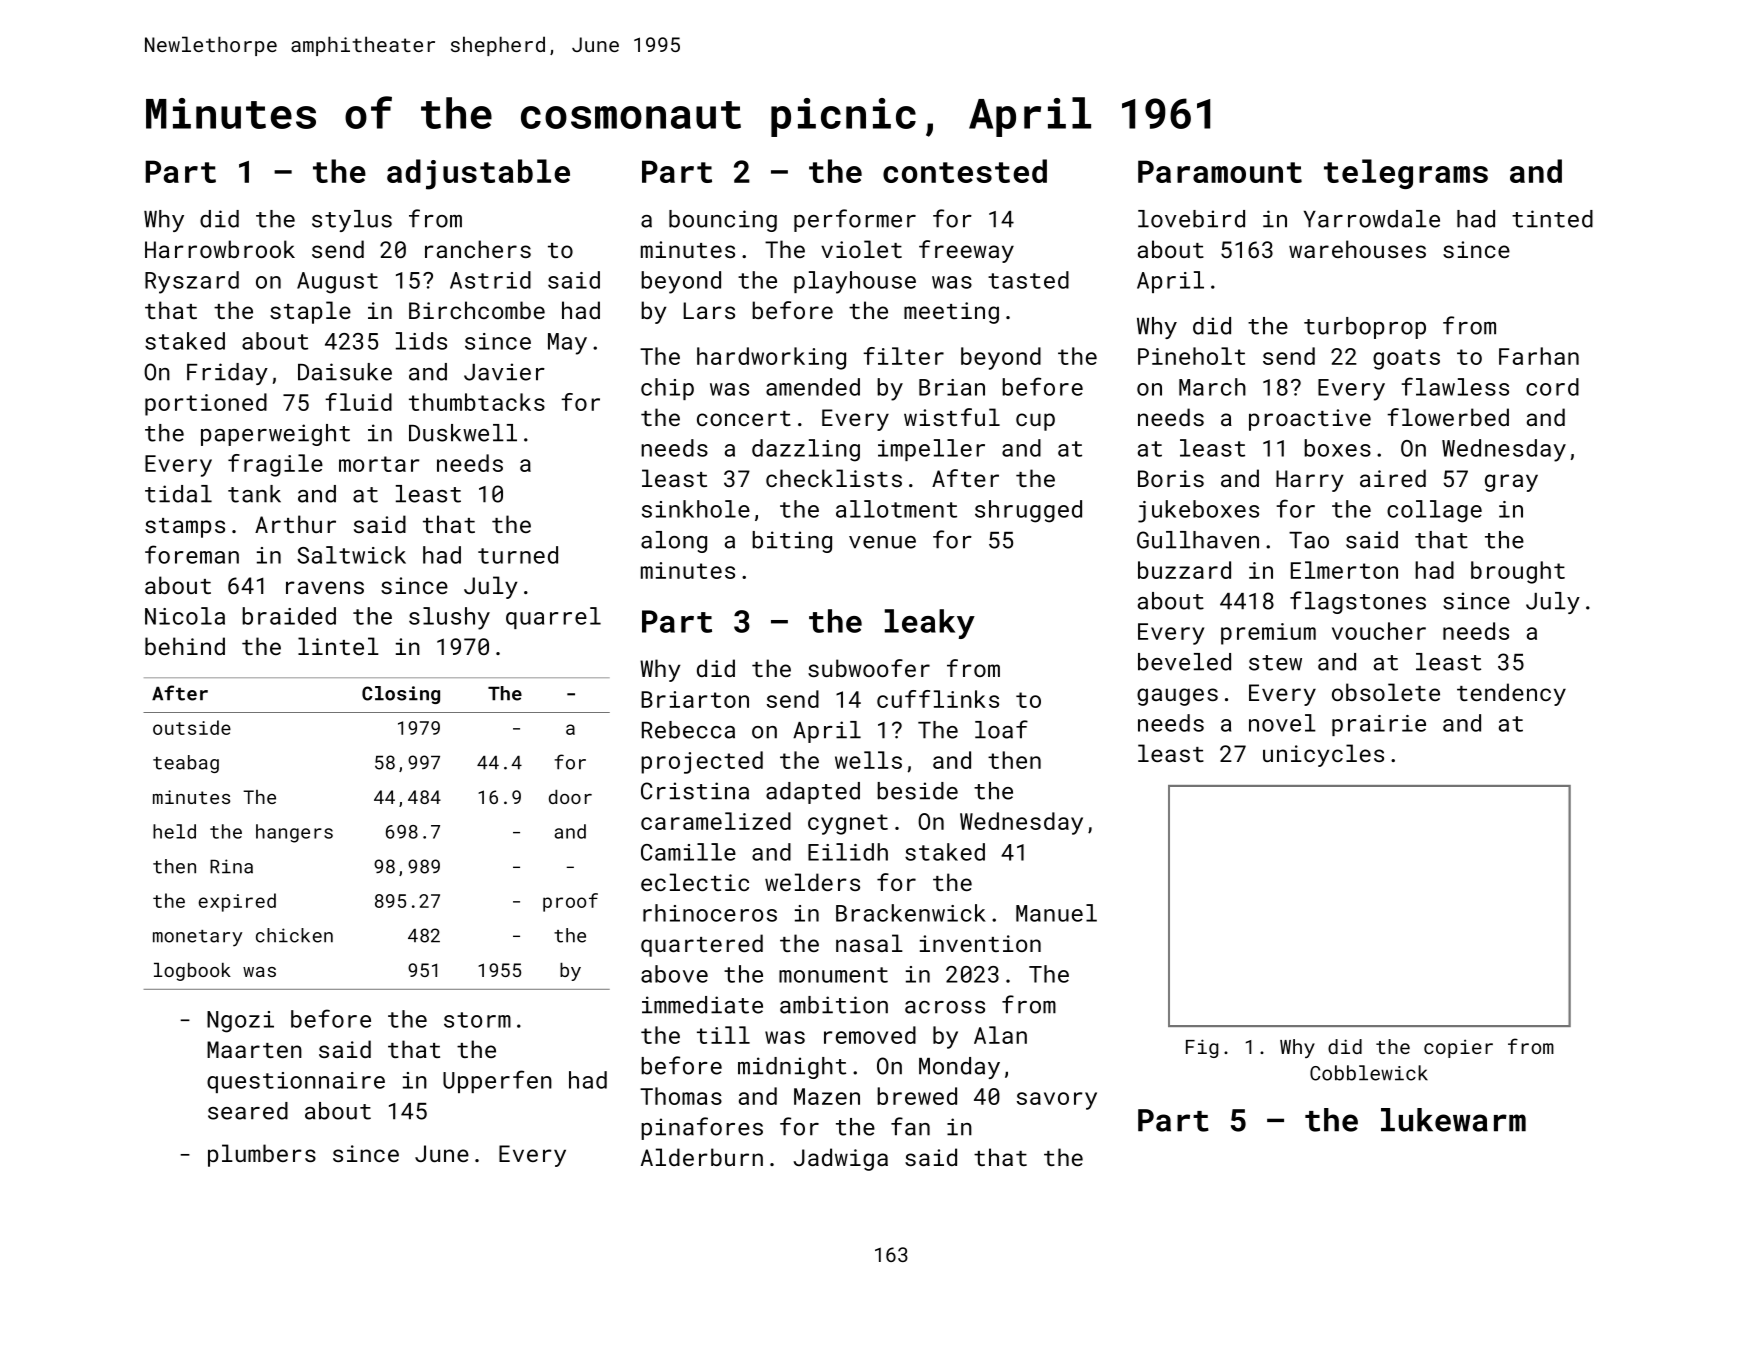 Image resolution: width=1746 pixels, height=1349 pixels. I want to click on Farhan, so click(1539, 356).
